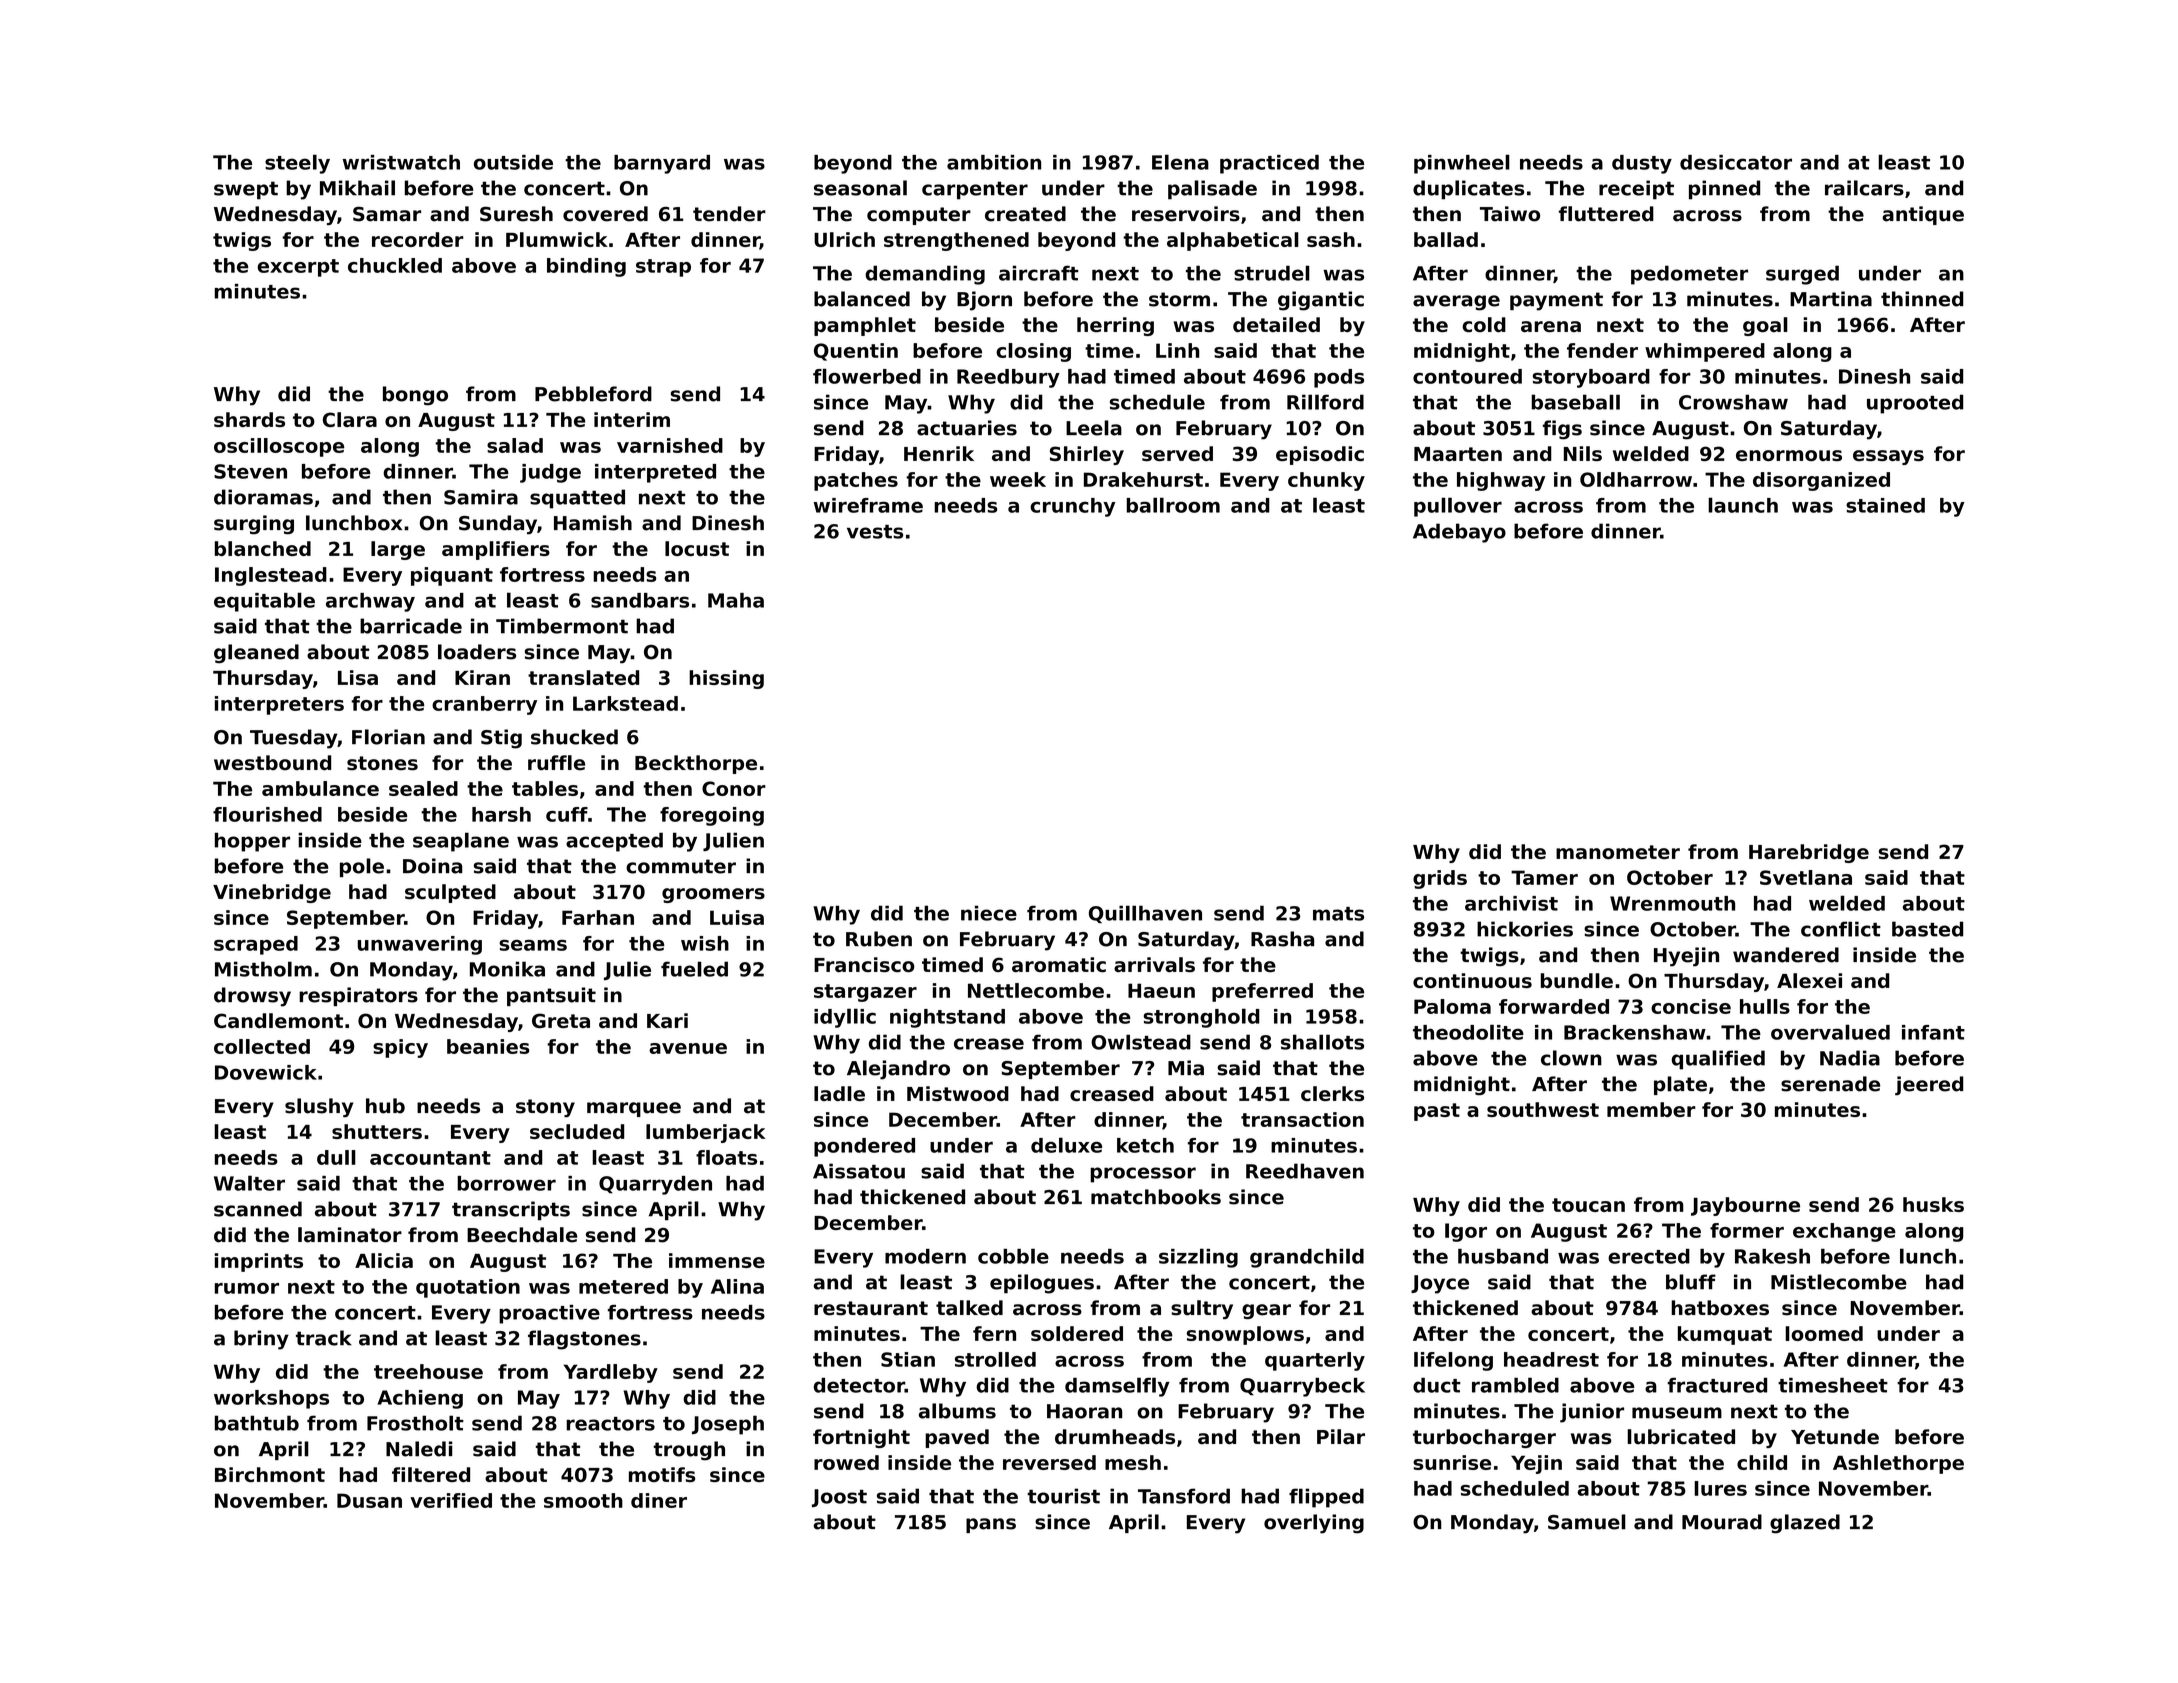 The width and height of the image is (2178, 1683). Describe the element at coordinates (423, 788) in the image. I see `sealed` at that location.
